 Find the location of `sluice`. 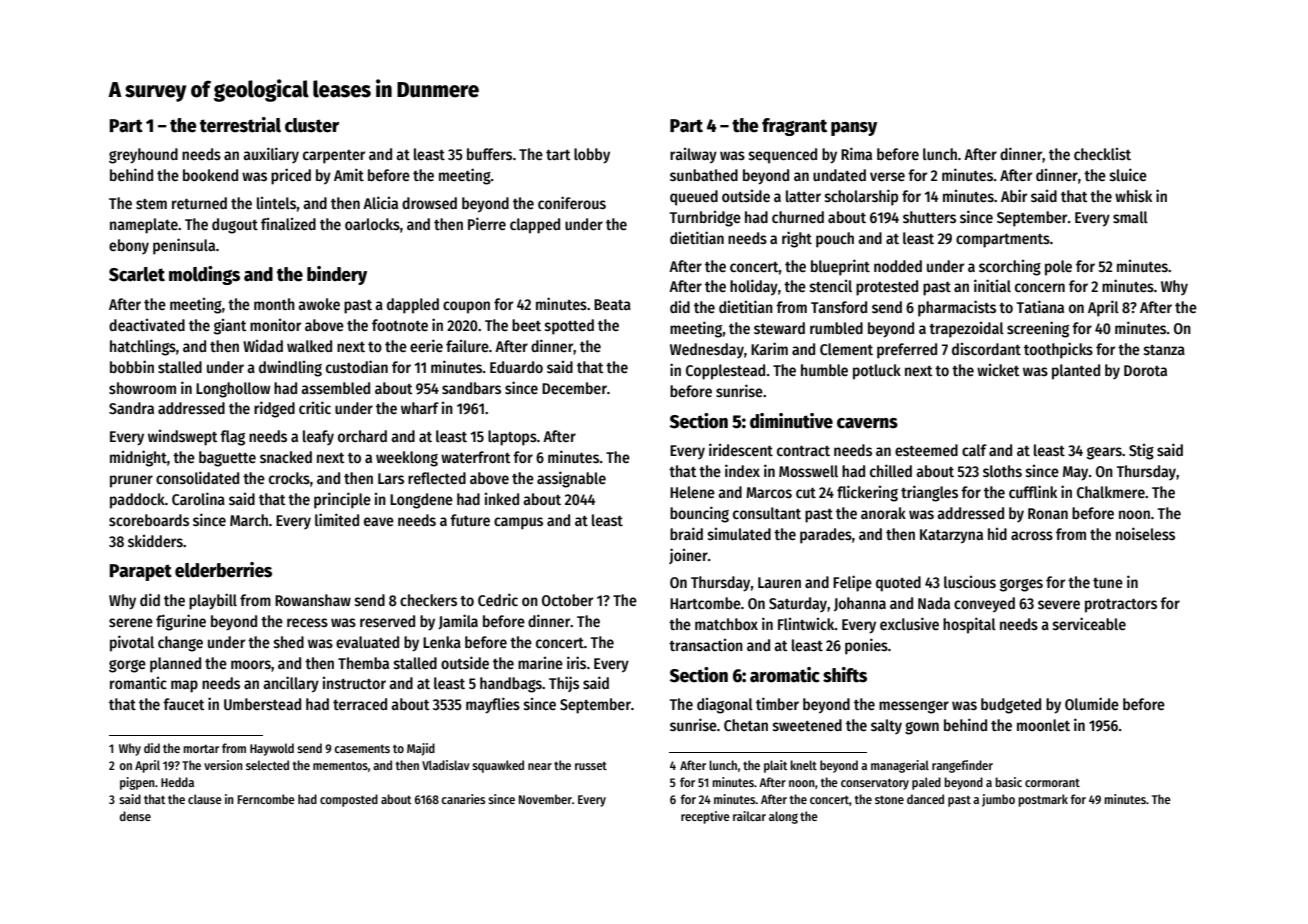

sluice is located at coordinates (1128, 175).
